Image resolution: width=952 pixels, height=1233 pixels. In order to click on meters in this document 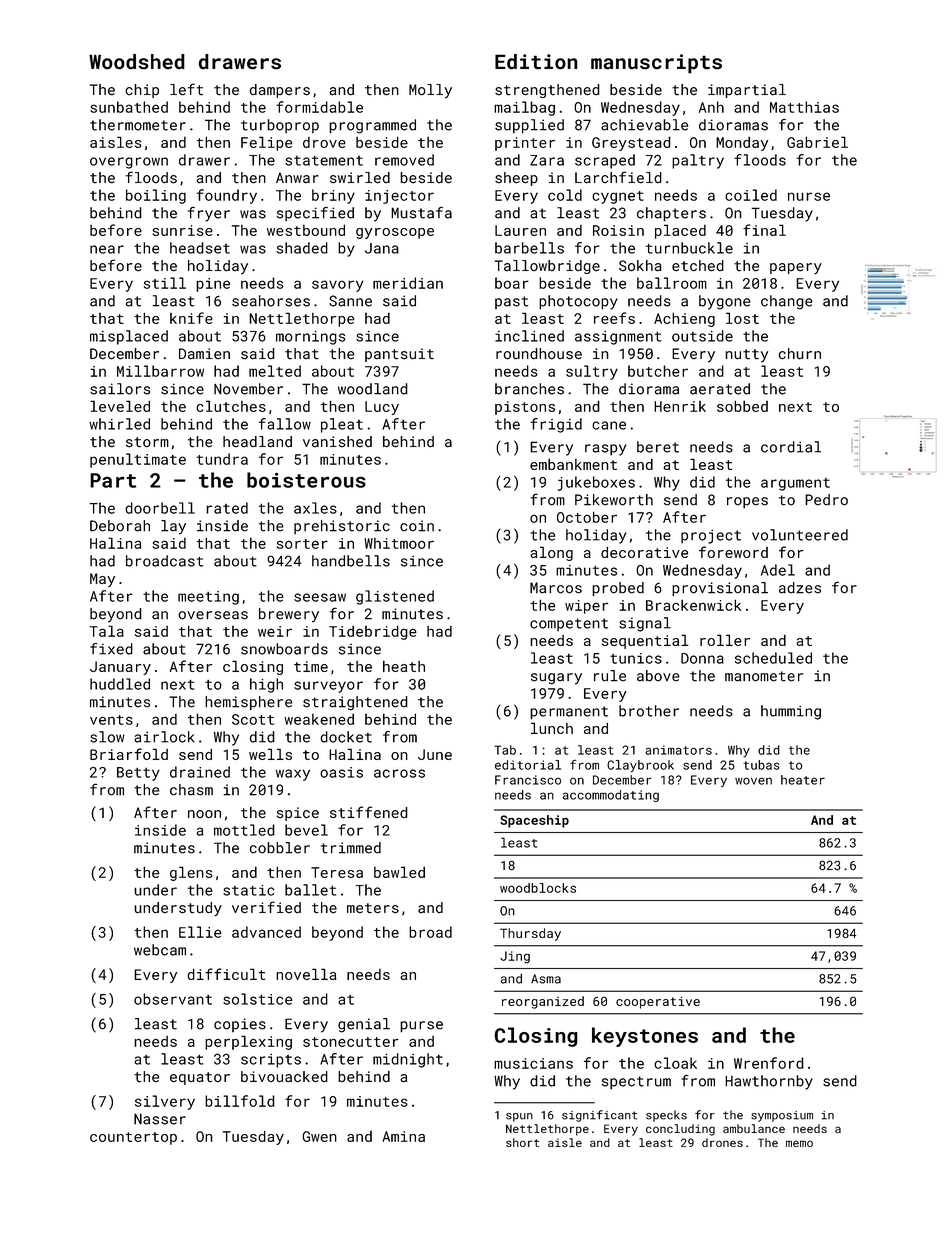, I will do `click(373, 908)`.
